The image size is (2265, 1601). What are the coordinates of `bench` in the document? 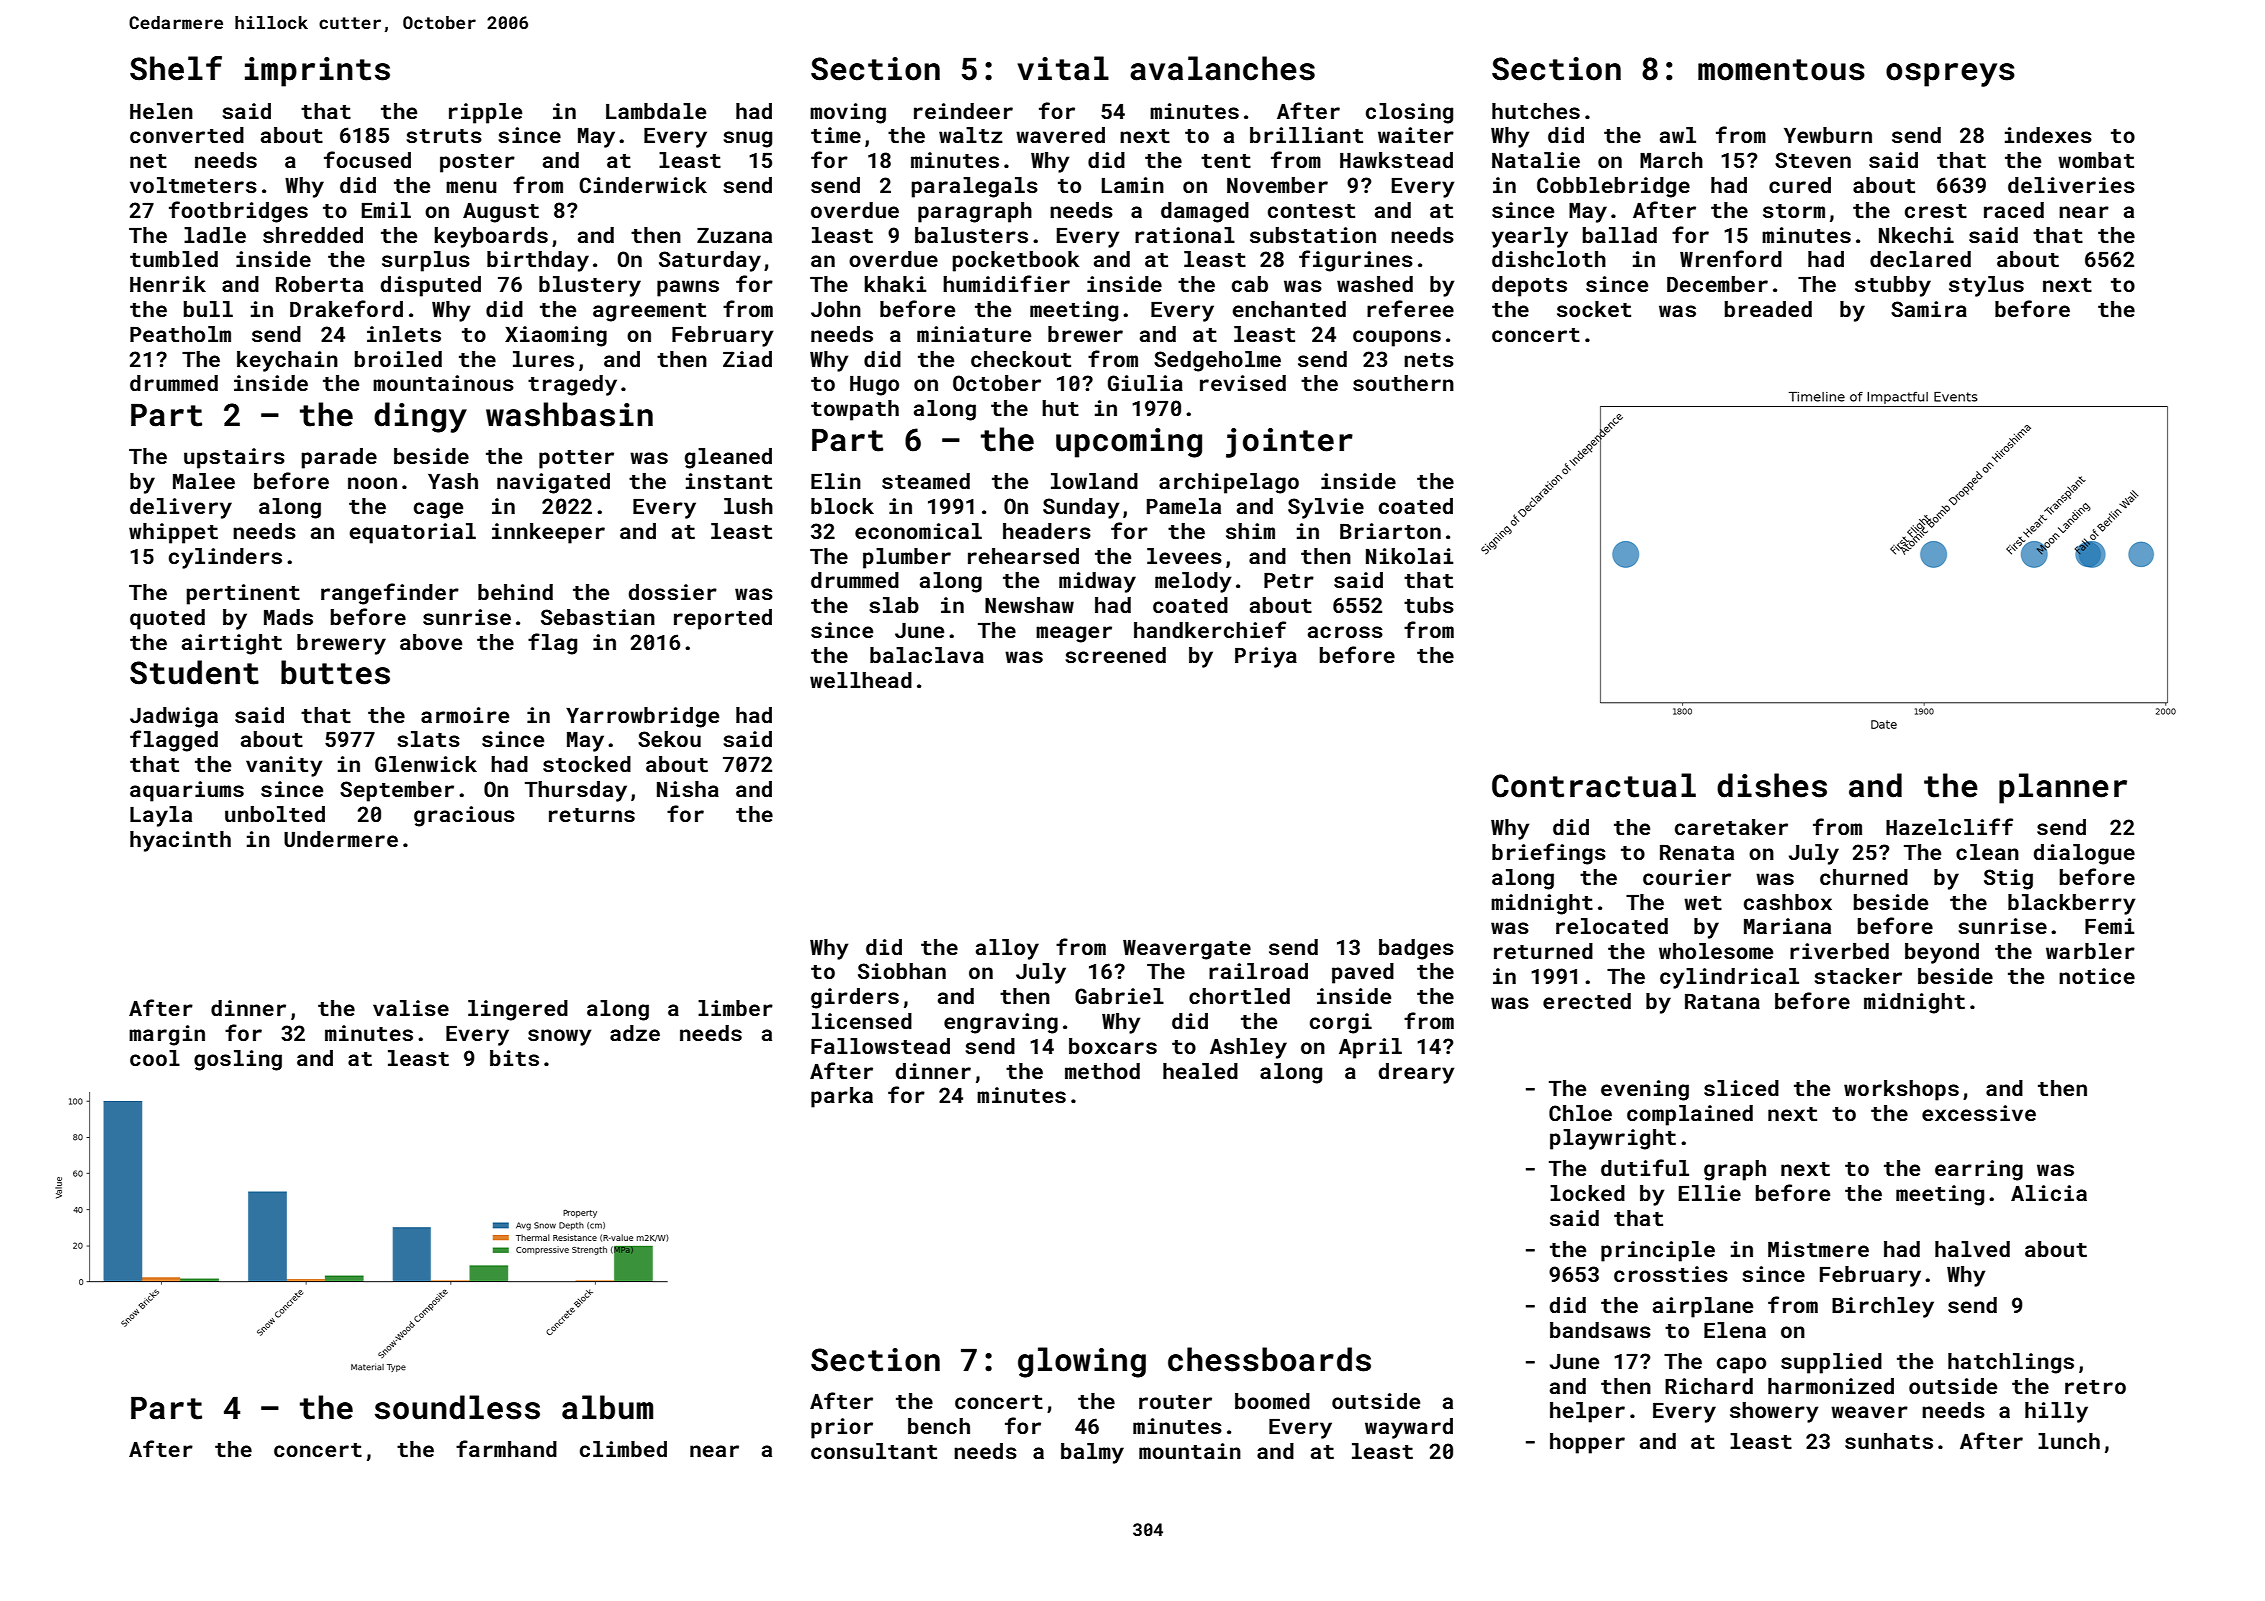 It's located at (939, 1426).
